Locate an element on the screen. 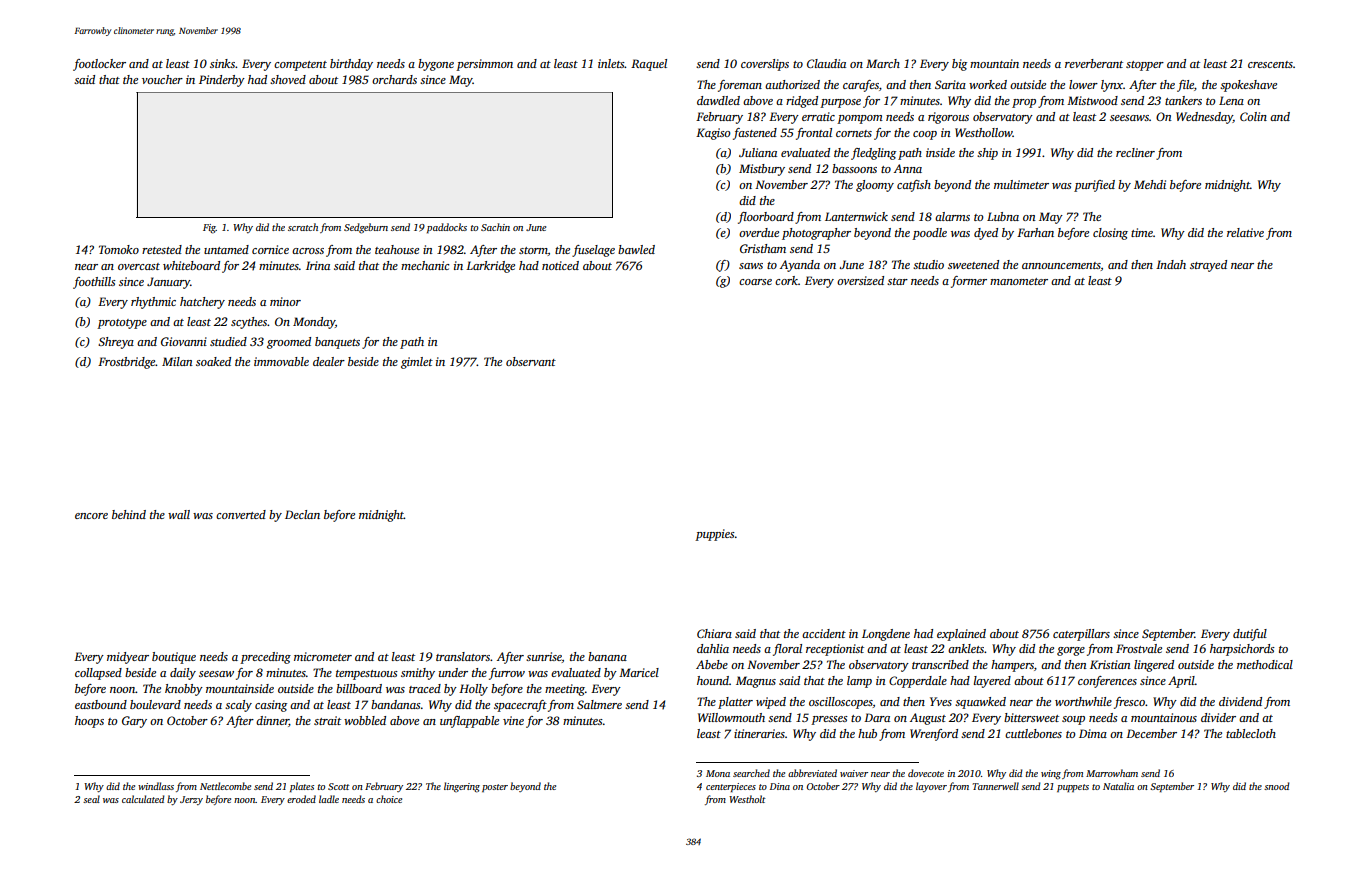 Image resolution: width=1372 pixels, height=887 pixels. behind is located at coordinates (129, 514).
